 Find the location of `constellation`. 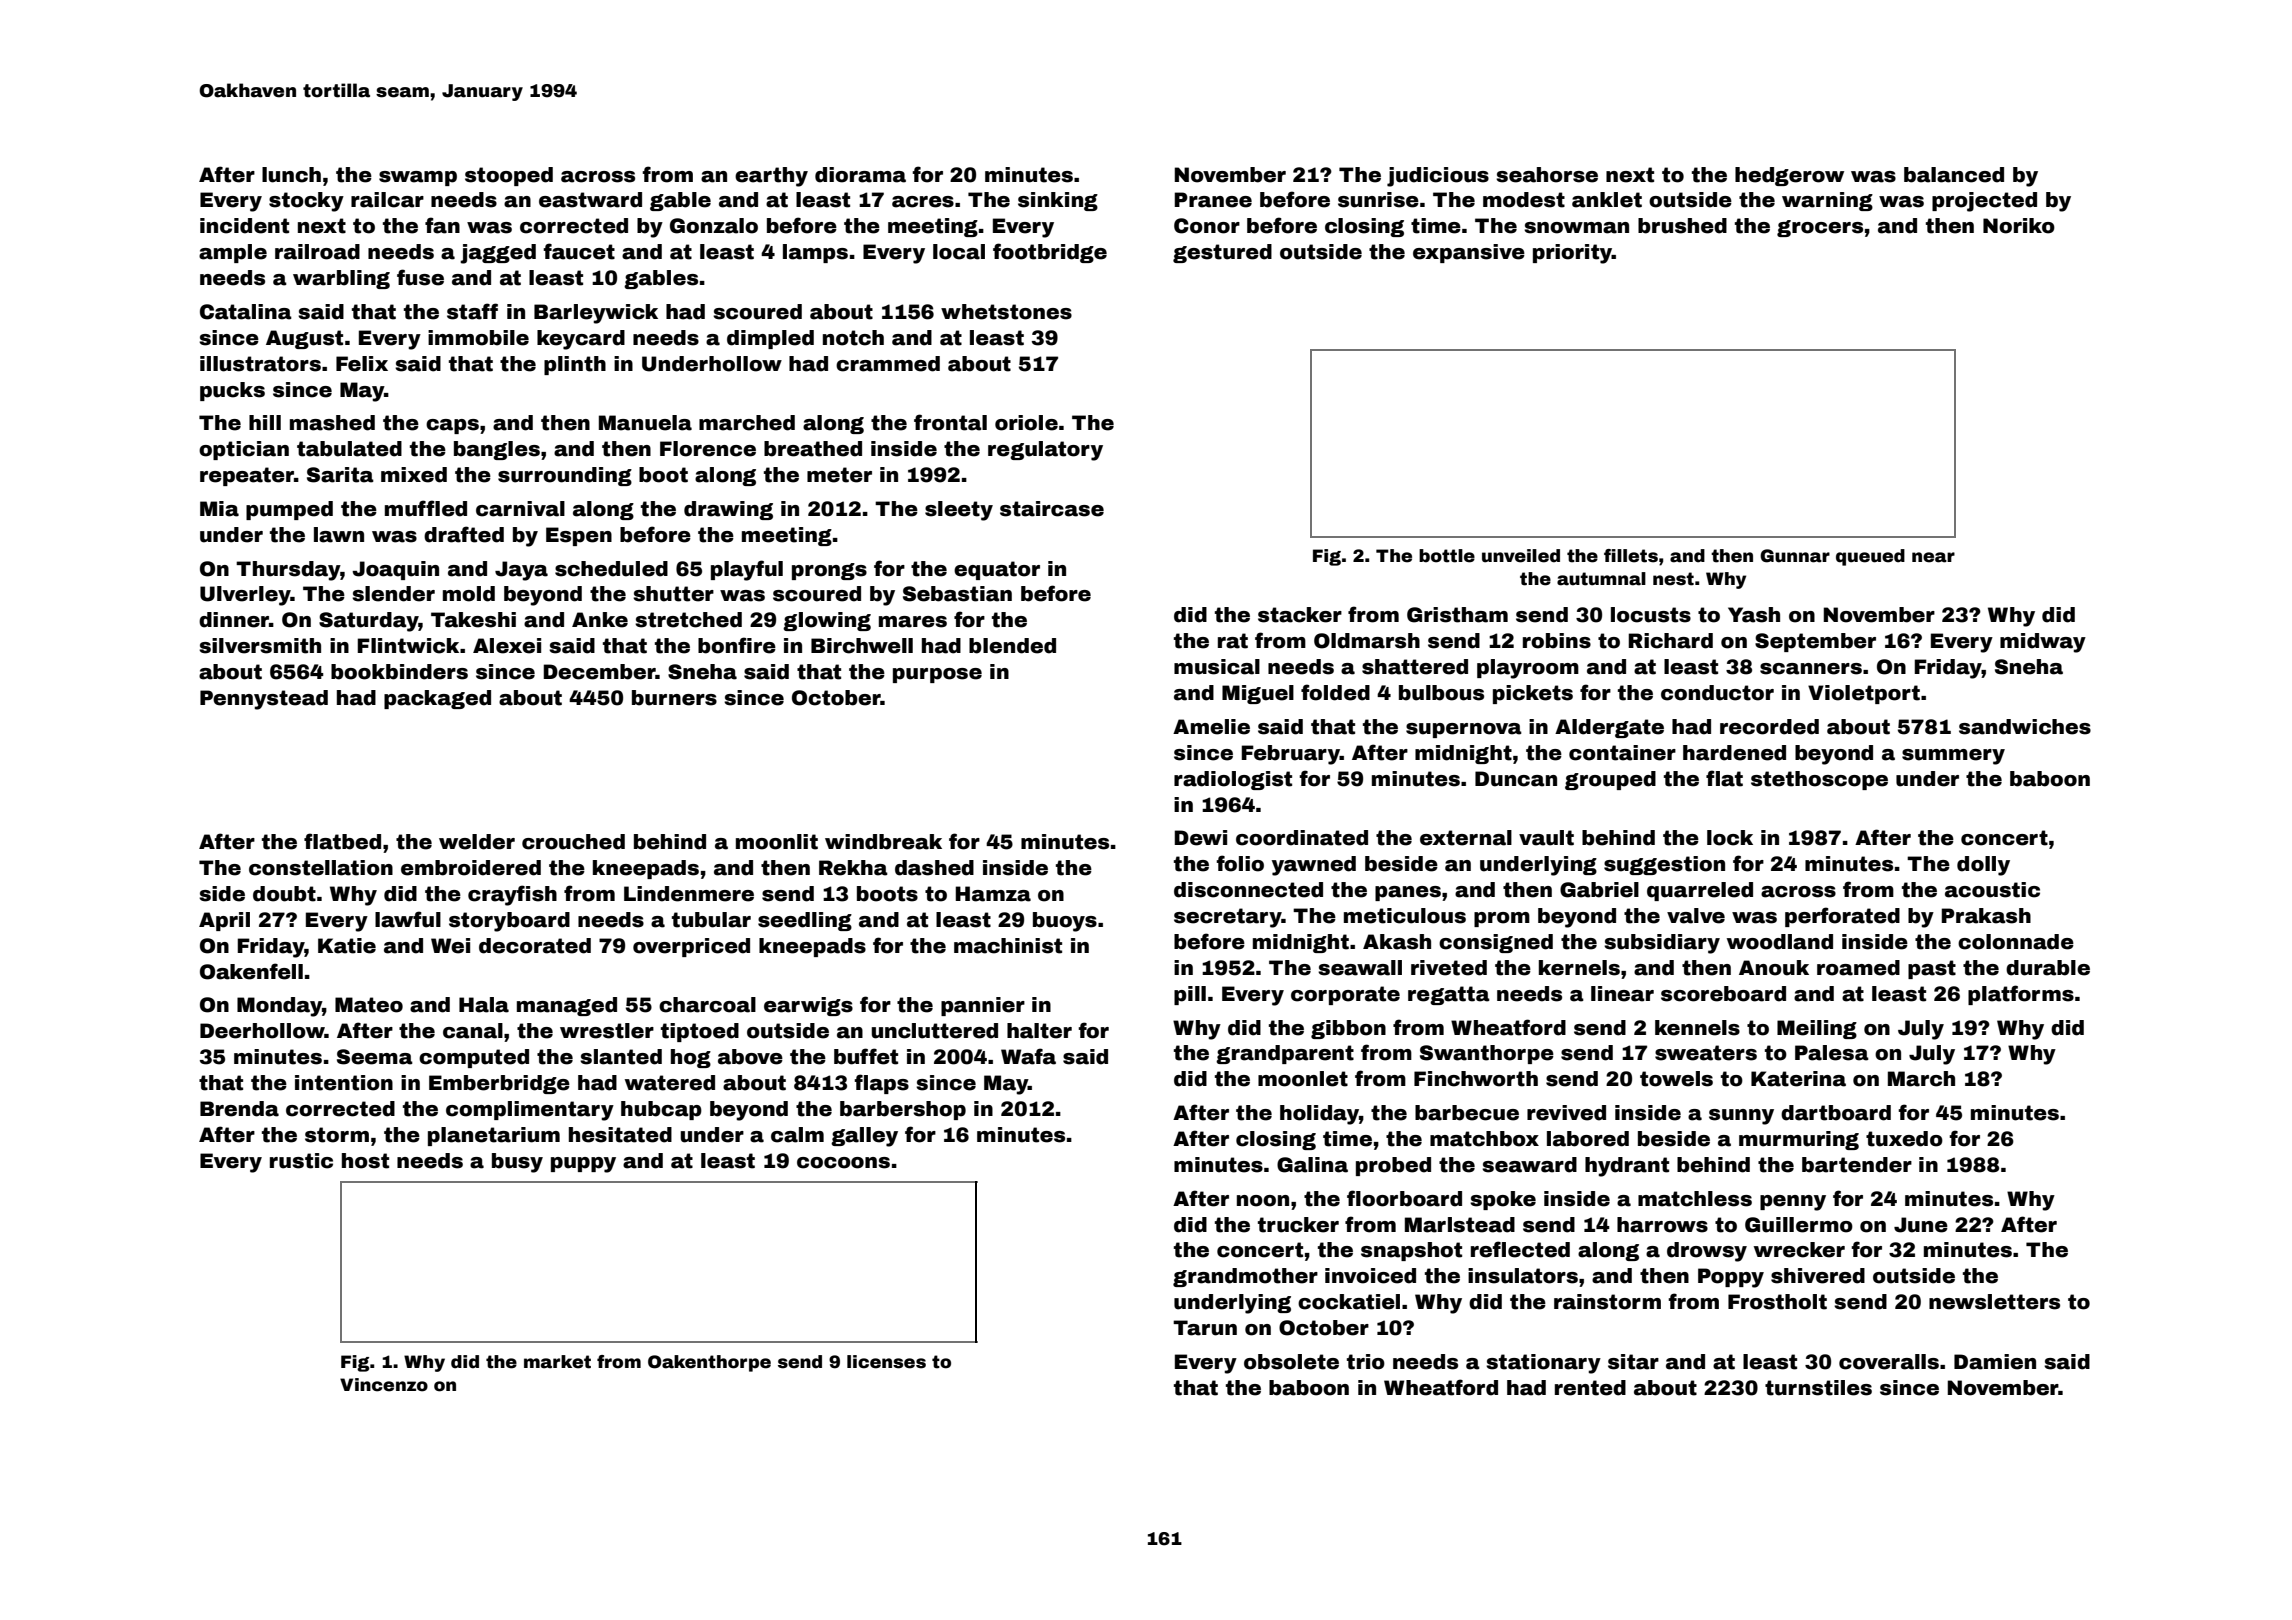

constellation is located at coordinates (321, 868).
